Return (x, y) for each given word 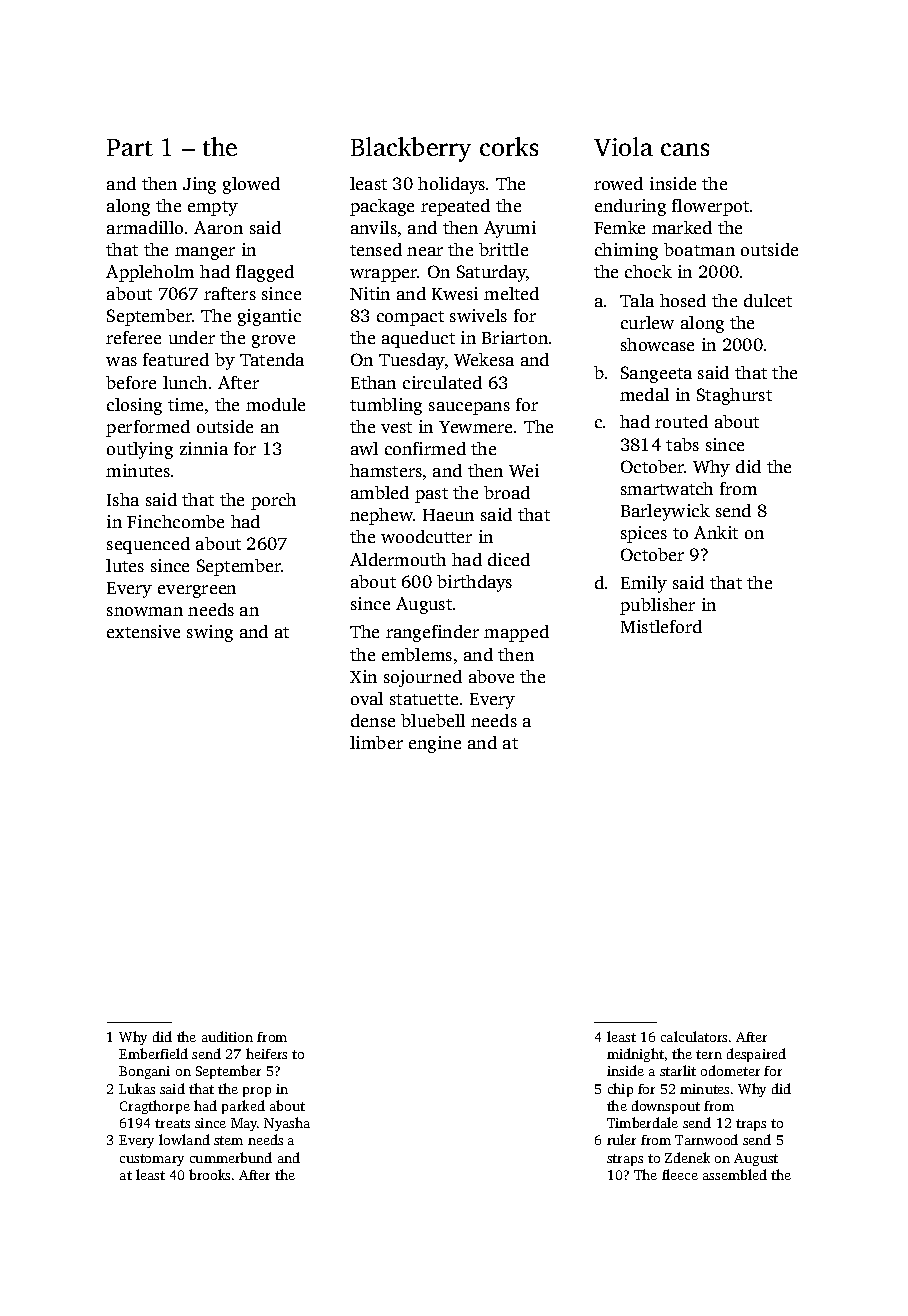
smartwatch (667, 488)
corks (509, 146)
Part (130, 147)
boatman (699, 249)
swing (210, 633)
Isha (123, 499)
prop (257, 1092)
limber (376, 742)
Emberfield (153, 1053)
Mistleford (661, 626)
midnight (635, 1055)
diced (509, 559)
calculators (694, 1036)
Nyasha (287, 1124)
